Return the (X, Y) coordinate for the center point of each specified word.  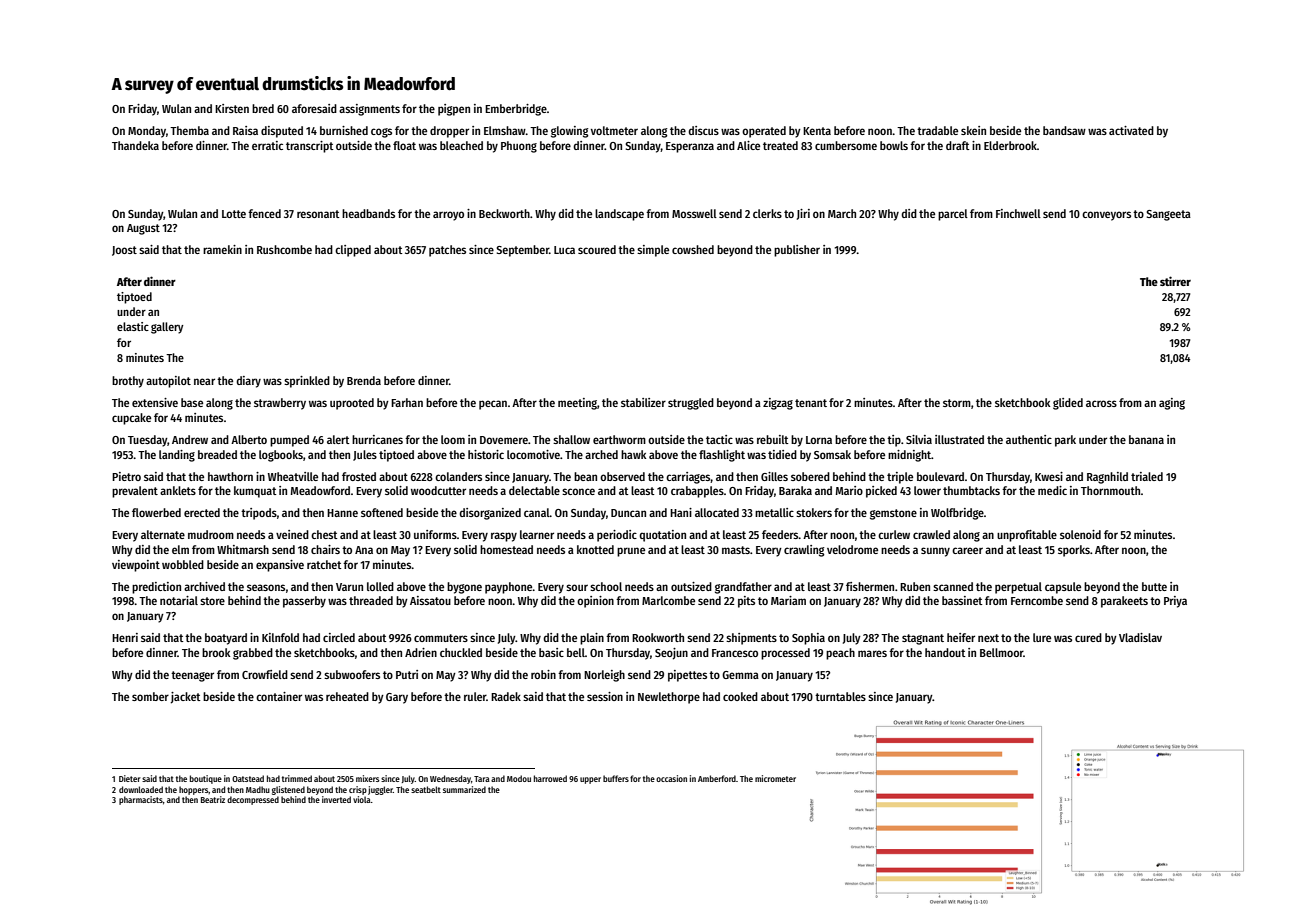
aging (1172, 404)
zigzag (778, 404)
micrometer (775, 778)
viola (362, 799)
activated (1131, 130)
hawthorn (230, 476)
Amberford (717, 778)
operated (764, 132)
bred (263, 108)
